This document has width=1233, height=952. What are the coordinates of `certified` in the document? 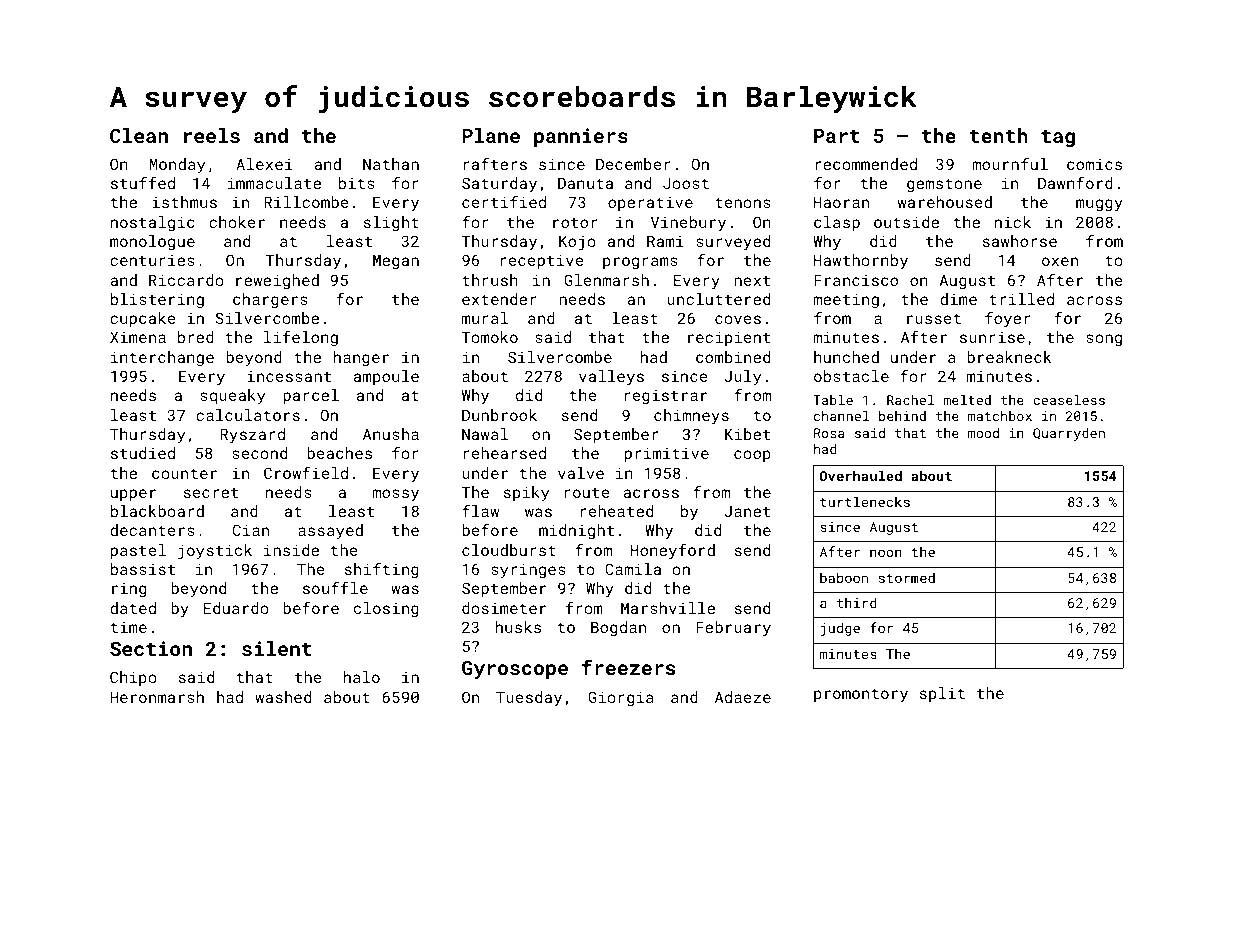 It's located at (504, 202).
